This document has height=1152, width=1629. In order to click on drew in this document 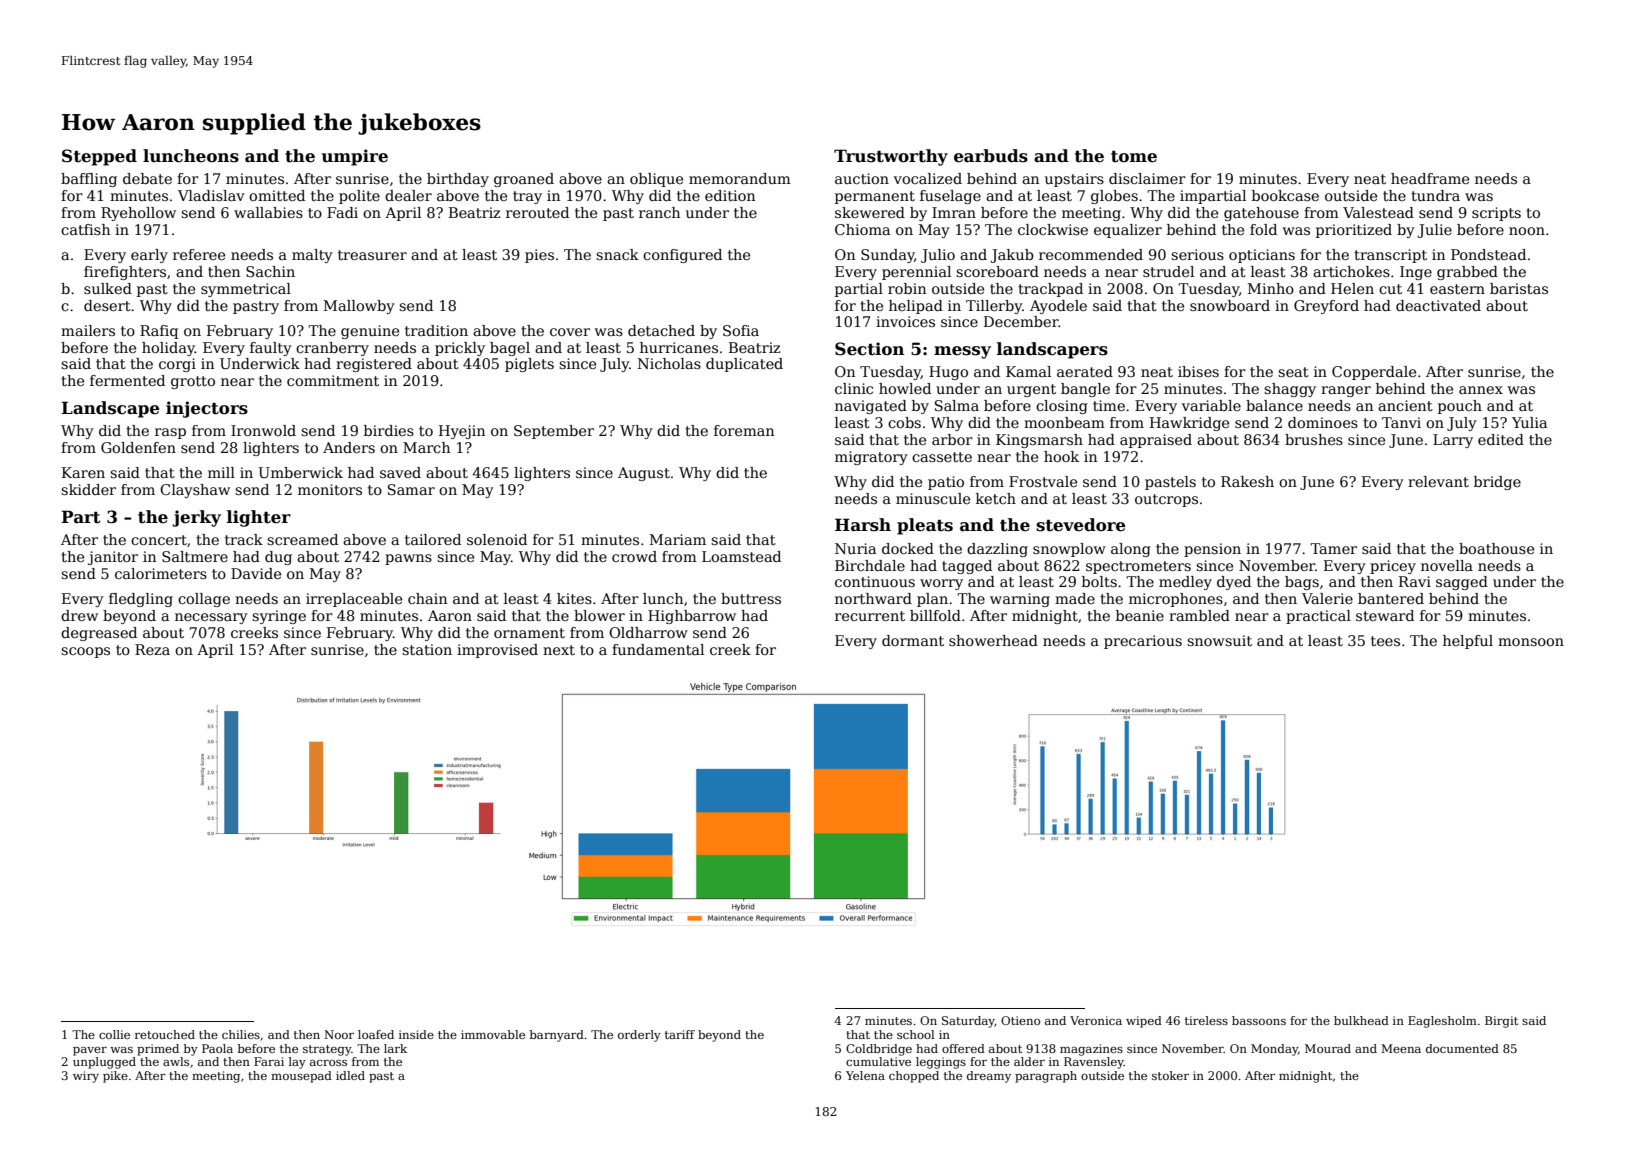, I will do `click(79, 615)`.
